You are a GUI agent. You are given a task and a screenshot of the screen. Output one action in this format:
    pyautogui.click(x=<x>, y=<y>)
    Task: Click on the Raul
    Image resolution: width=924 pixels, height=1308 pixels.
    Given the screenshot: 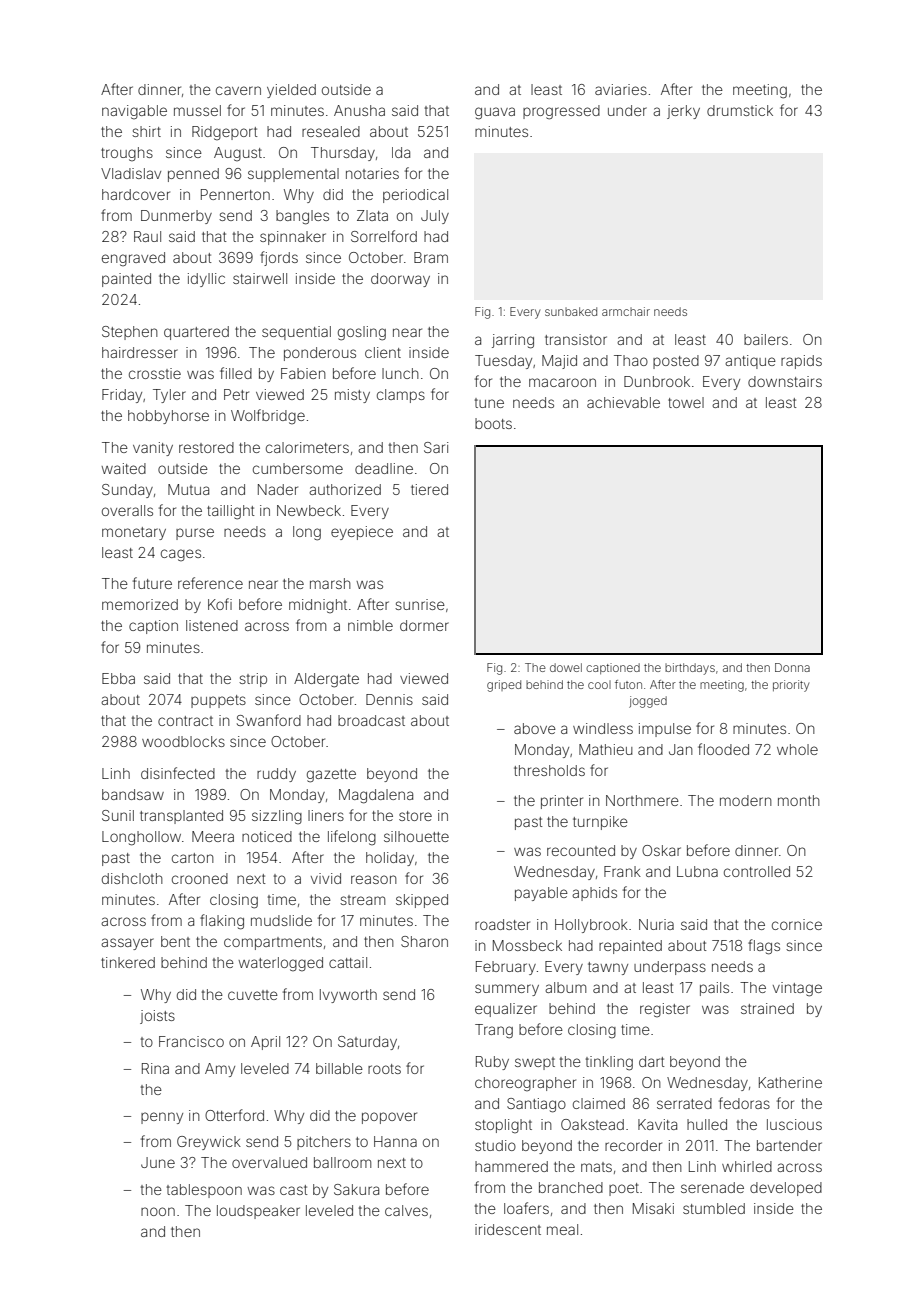 What is the action you would take?
    pyautogui.click(x=147, y=236)
